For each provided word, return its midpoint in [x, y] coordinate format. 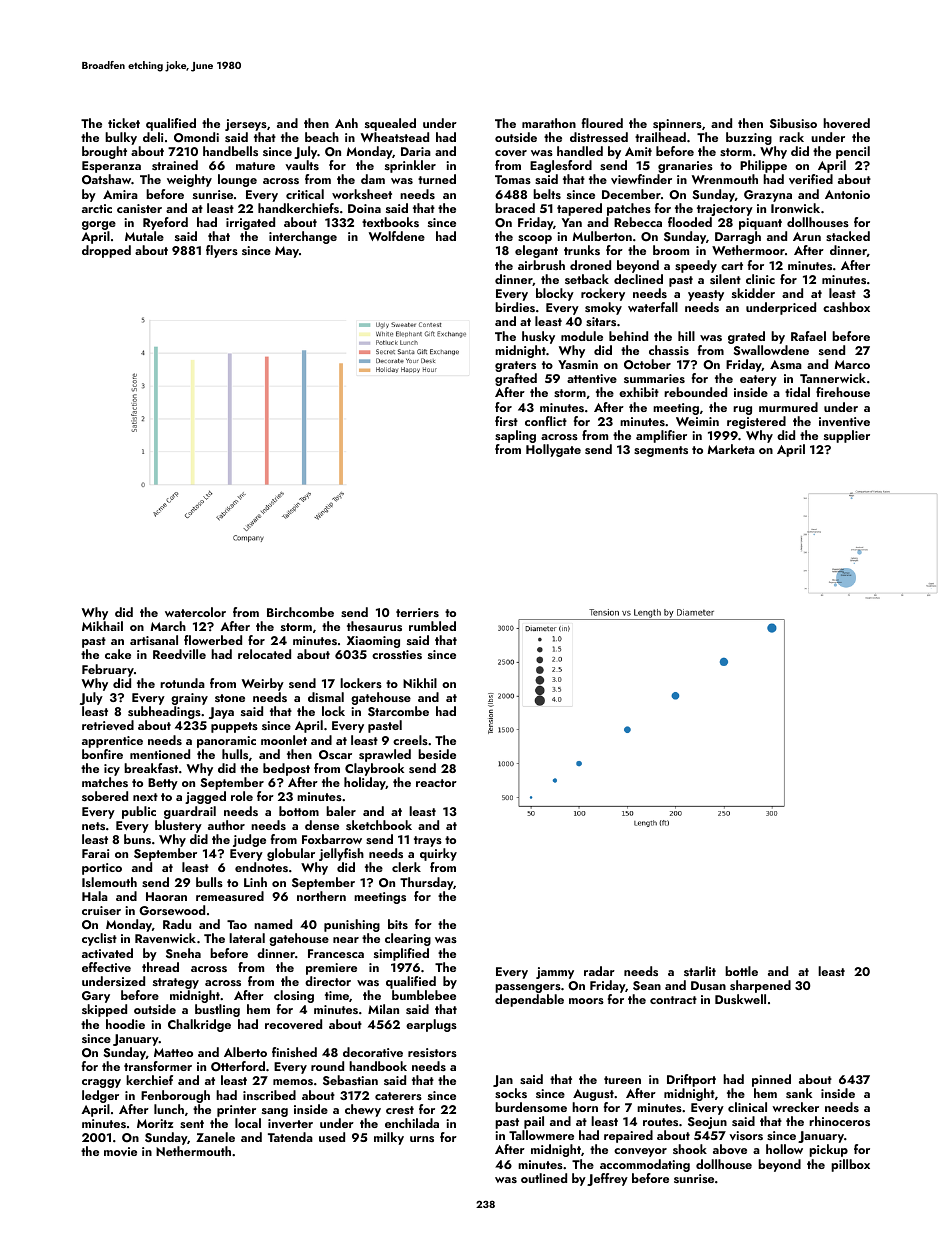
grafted [516, 379]
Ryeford [165, 223]
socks [511, 1093]
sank [799, 1093]
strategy [176, 983]
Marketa [731, 449]
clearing [408, 939]
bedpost [286, 769]
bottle [741, 971]
